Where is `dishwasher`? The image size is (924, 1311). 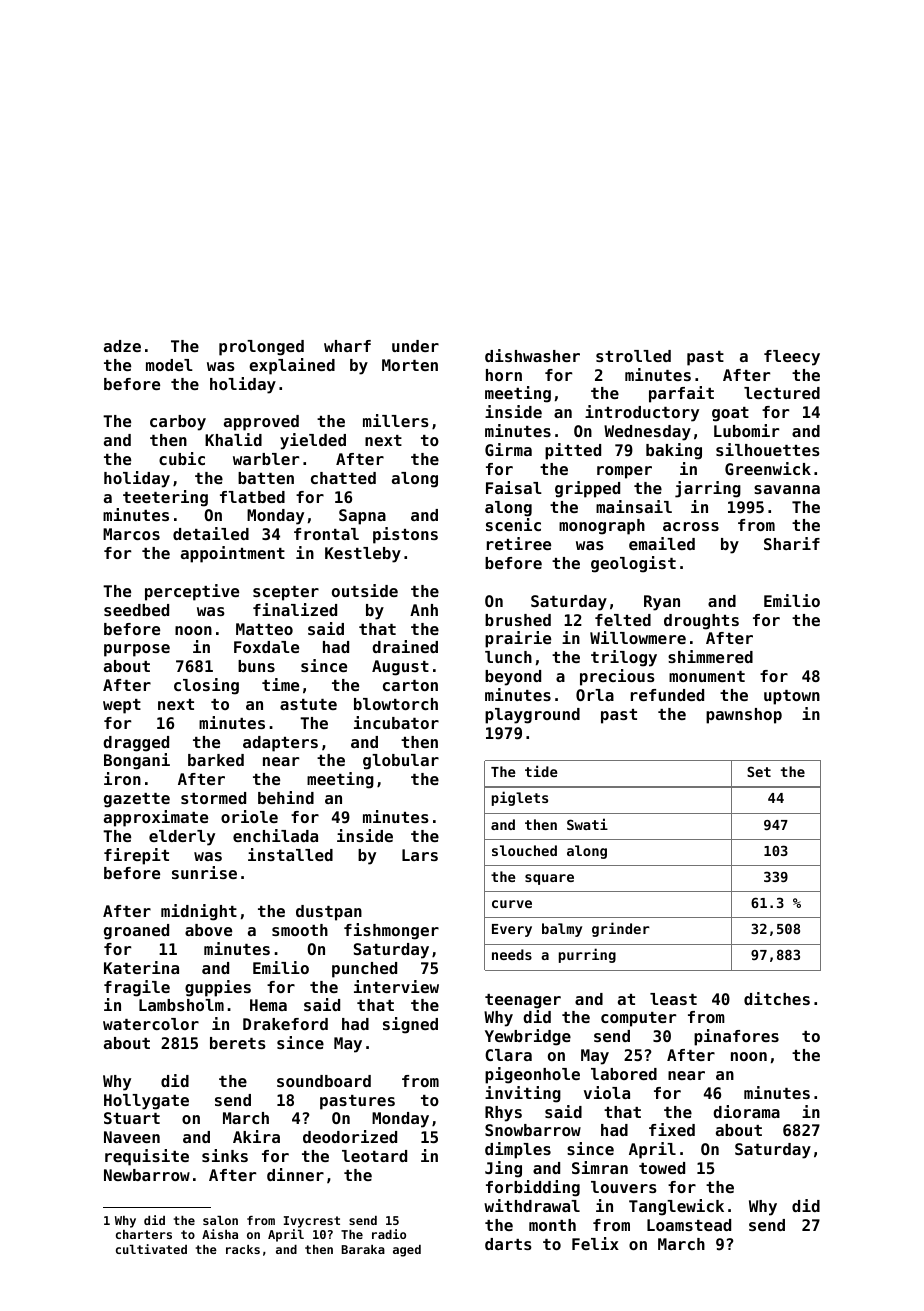 dishwasher is located at coordinates (532, 355).
